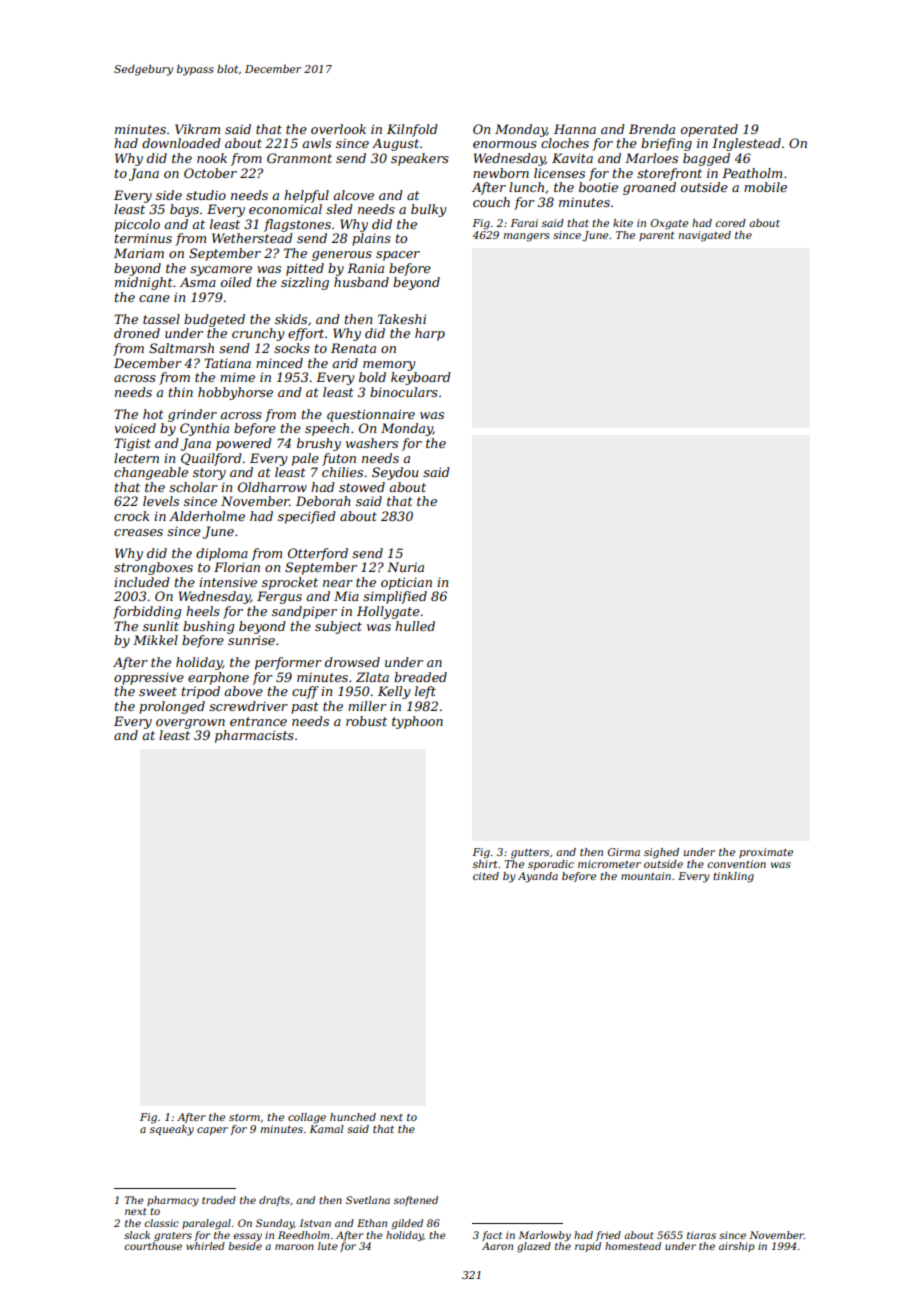 The image size is (924, 1308). What do you see at coordinates (530, 854) in the image?
I see `gutters` at bounding box center [530, 854].
